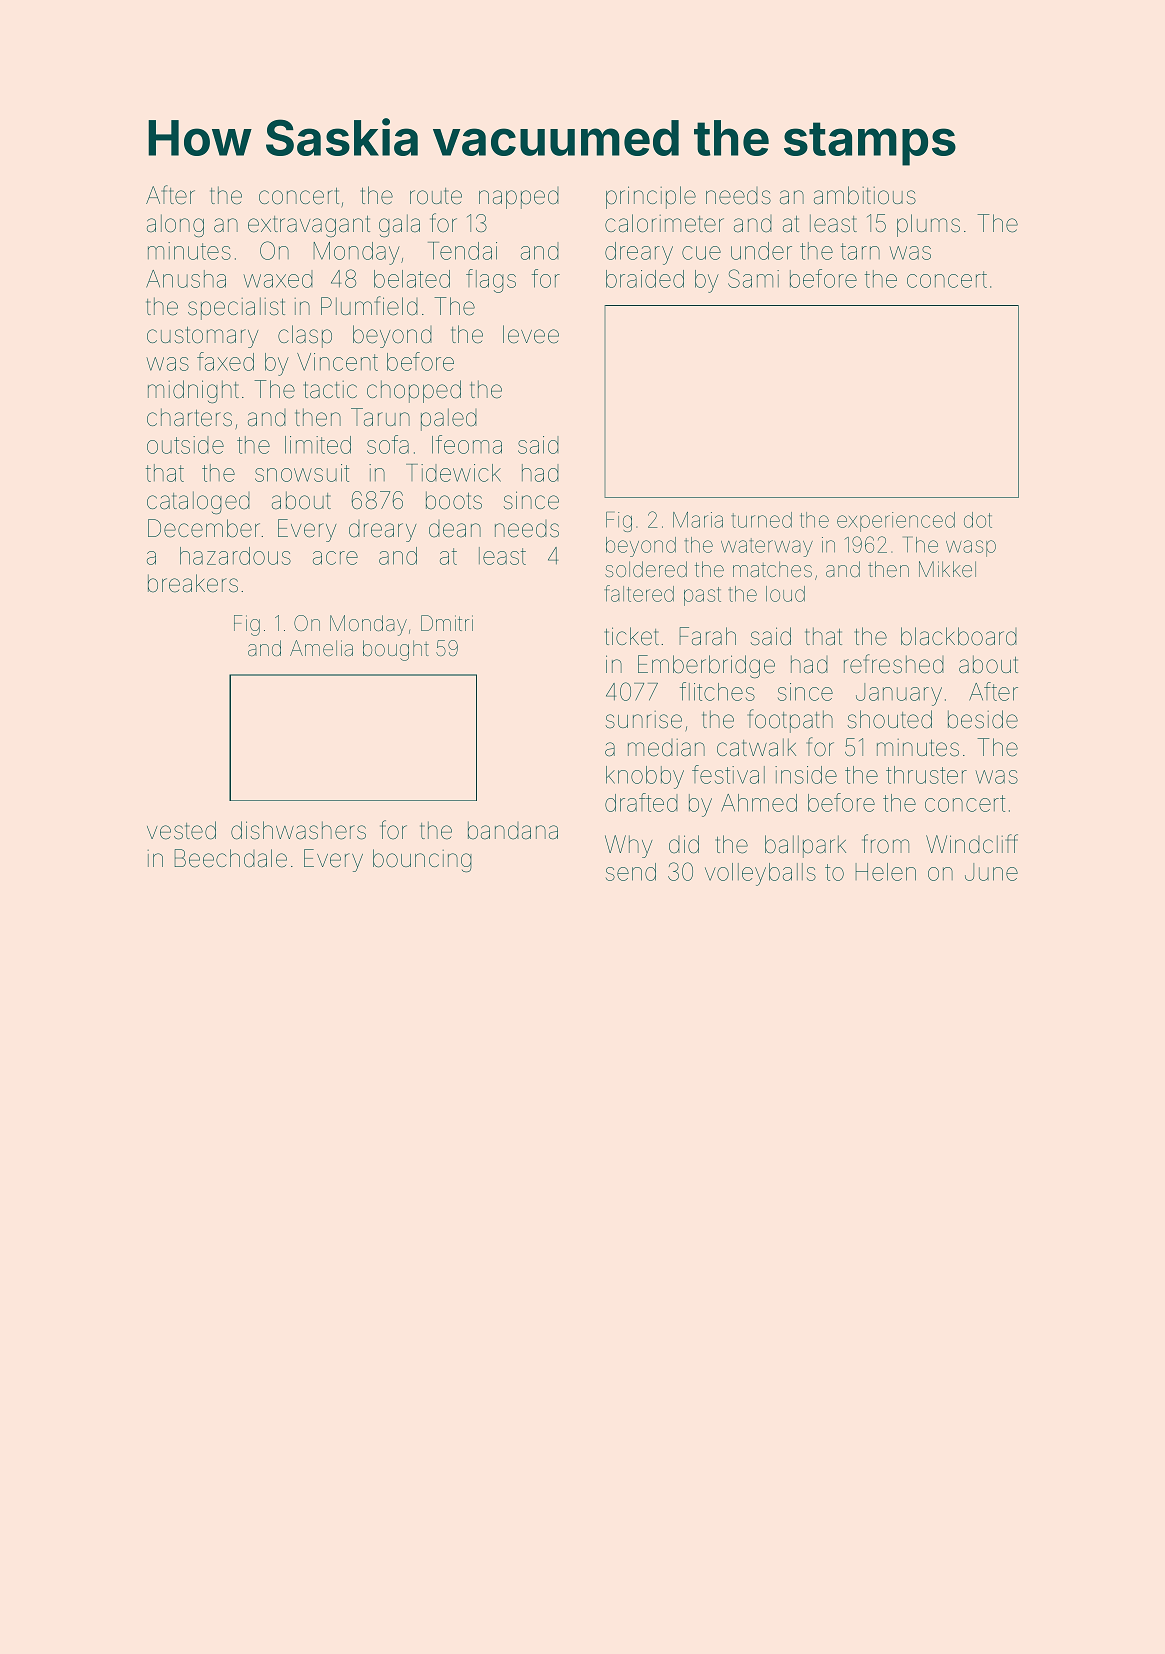 The image size is (1165, 1654). What do you see at coordinates (422, 860) in the image?
I see `bouncing` at bounding box center [422, 860].
